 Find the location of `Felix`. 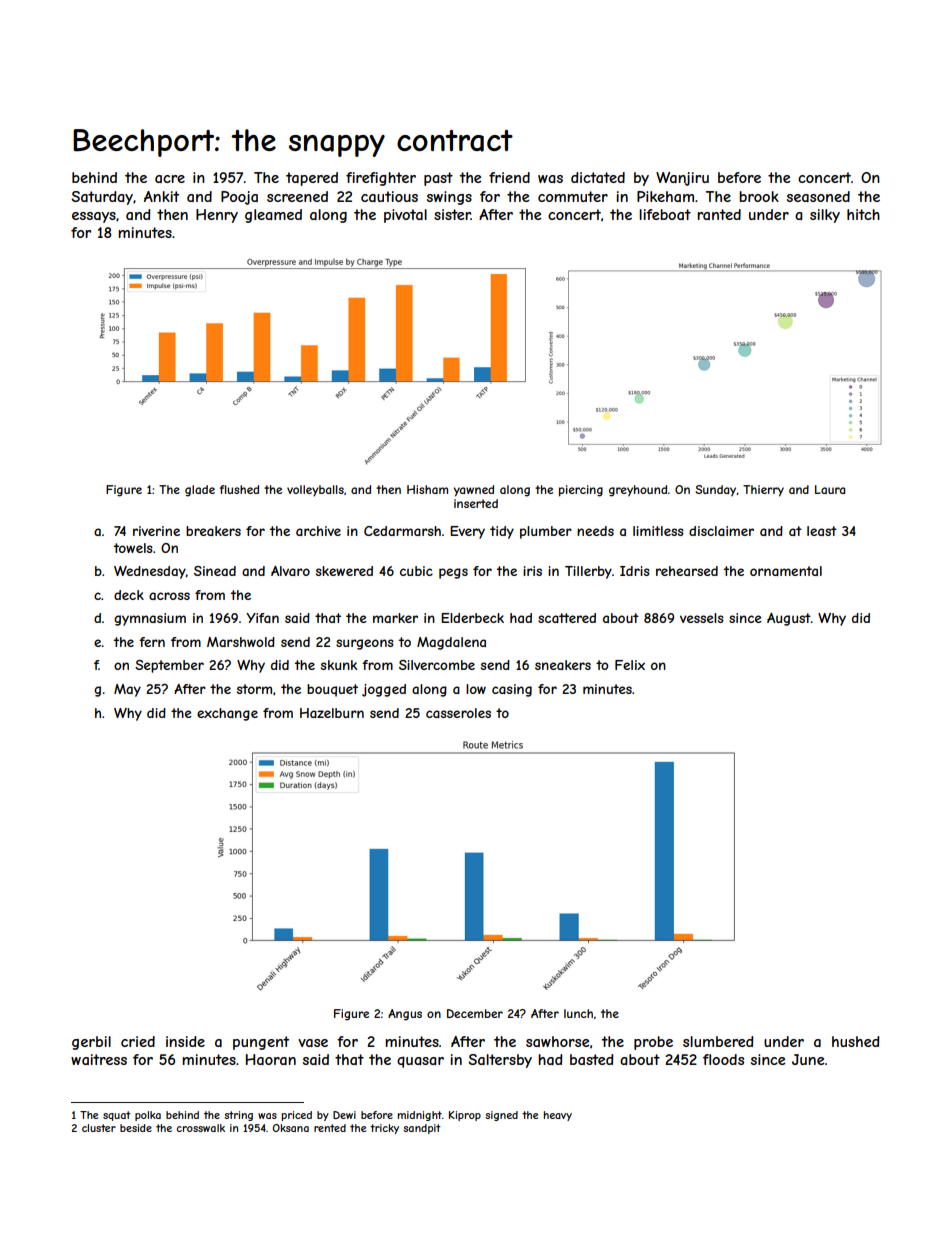

Felix is located at coordinates (630, 665).
